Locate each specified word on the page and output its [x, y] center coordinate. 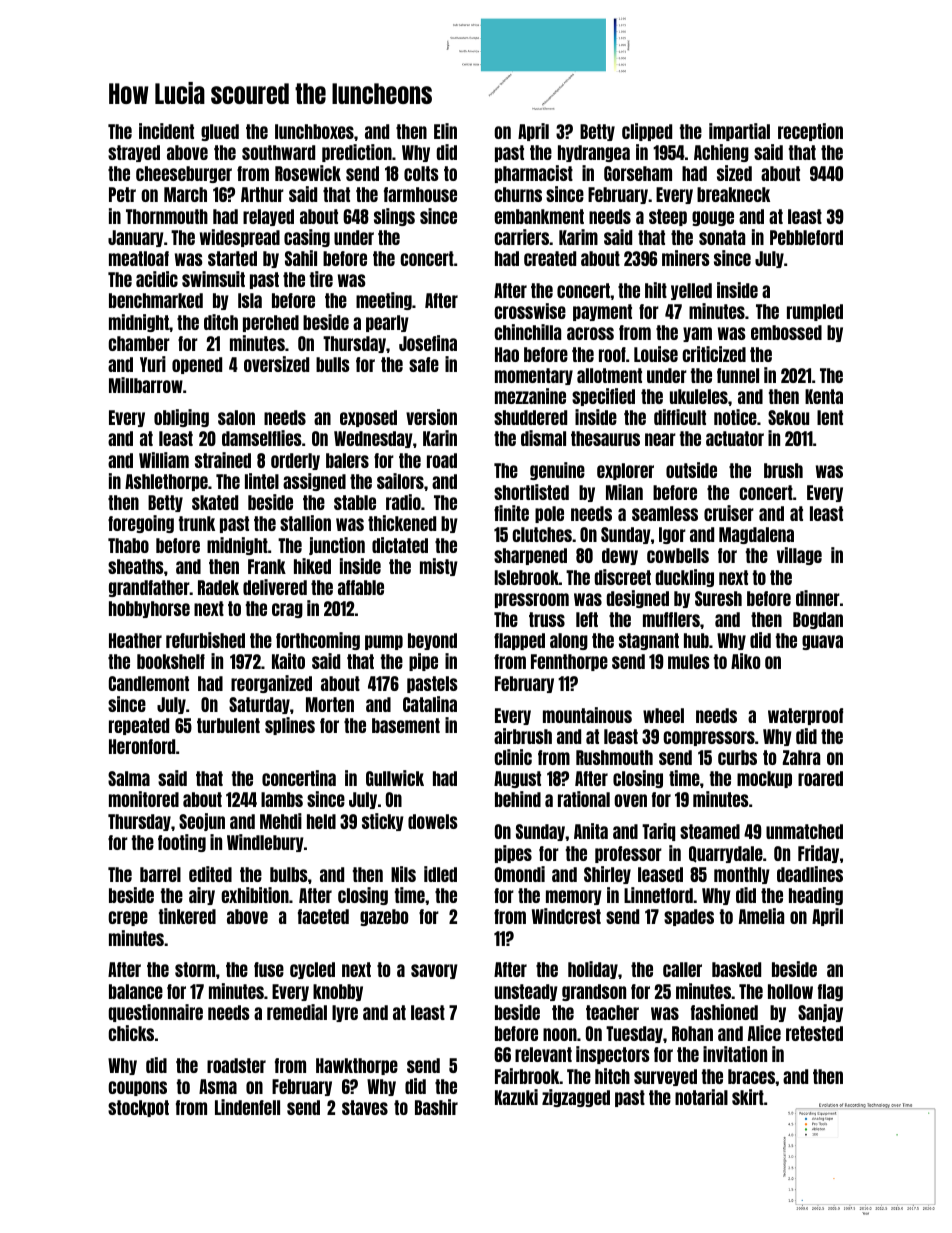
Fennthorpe [569, 662]
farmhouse [420, 194]
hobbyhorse [149, 609]
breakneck [733, 194]
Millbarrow [146, 385]
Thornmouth [167, 216]
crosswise [530, 311]
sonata [722, 237]
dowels [433, 821]
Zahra [801, 757]
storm [195, 969]
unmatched [804, 831]
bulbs [289, 874]
